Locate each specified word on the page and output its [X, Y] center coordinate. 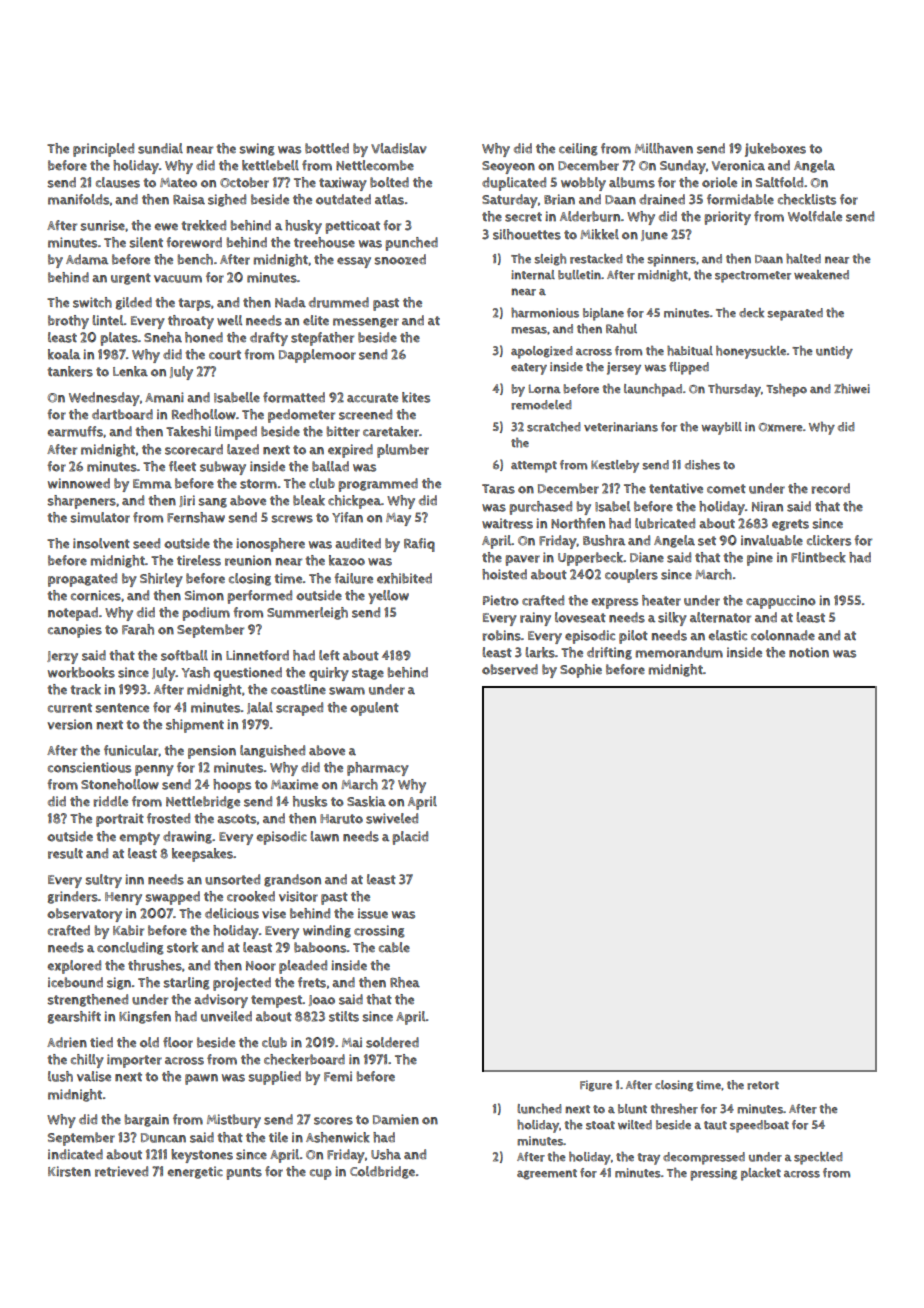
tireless [199, 560]
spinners [671, 260]
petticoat [352, 227]
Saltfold [779, 182]
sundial [160, 148]
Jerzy [62, 657]
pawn [201, 1079]
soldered [392, 1042]
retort [763, 1085]
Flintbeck [818, 557]
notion [809, 652]
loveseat [580, 617]
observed [510, 669]
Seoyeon [508, 167]
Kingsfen [145, 1017]
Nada [290, 302]
